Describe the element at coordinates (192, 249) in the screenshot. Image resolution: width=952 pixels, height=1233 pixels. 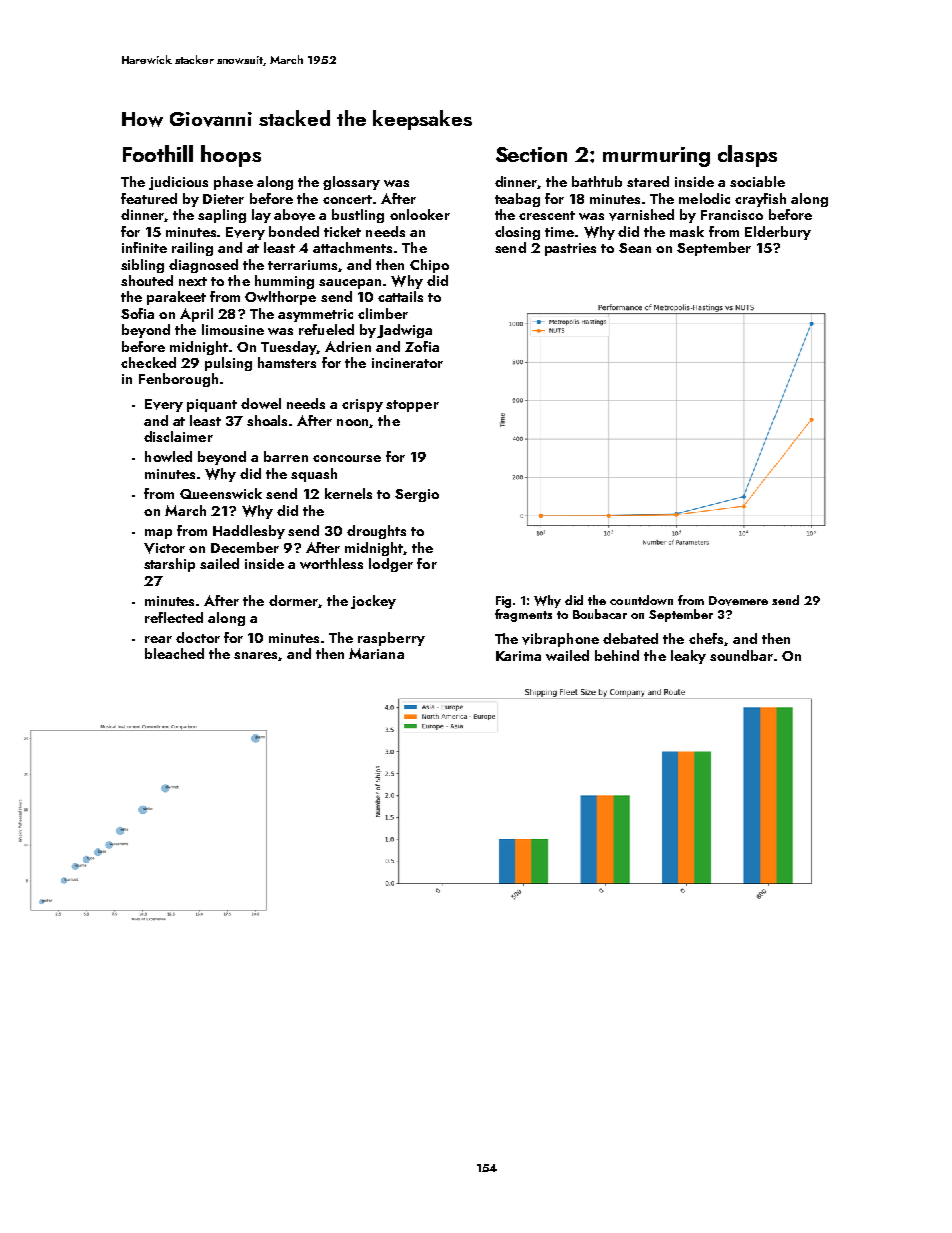
I see `railing` at that location.
